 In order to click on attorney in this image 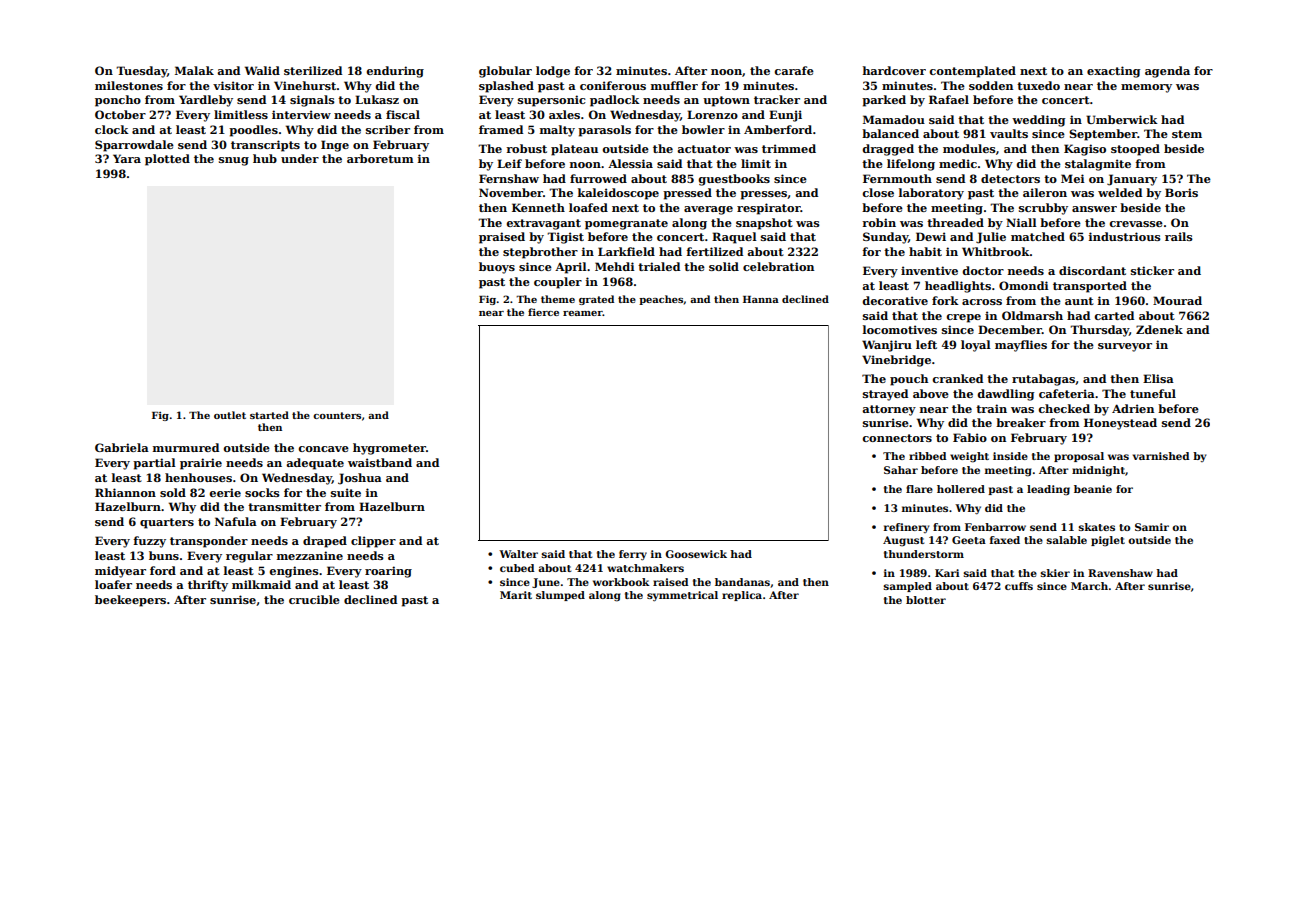, I will do `click(889, 410)`.
